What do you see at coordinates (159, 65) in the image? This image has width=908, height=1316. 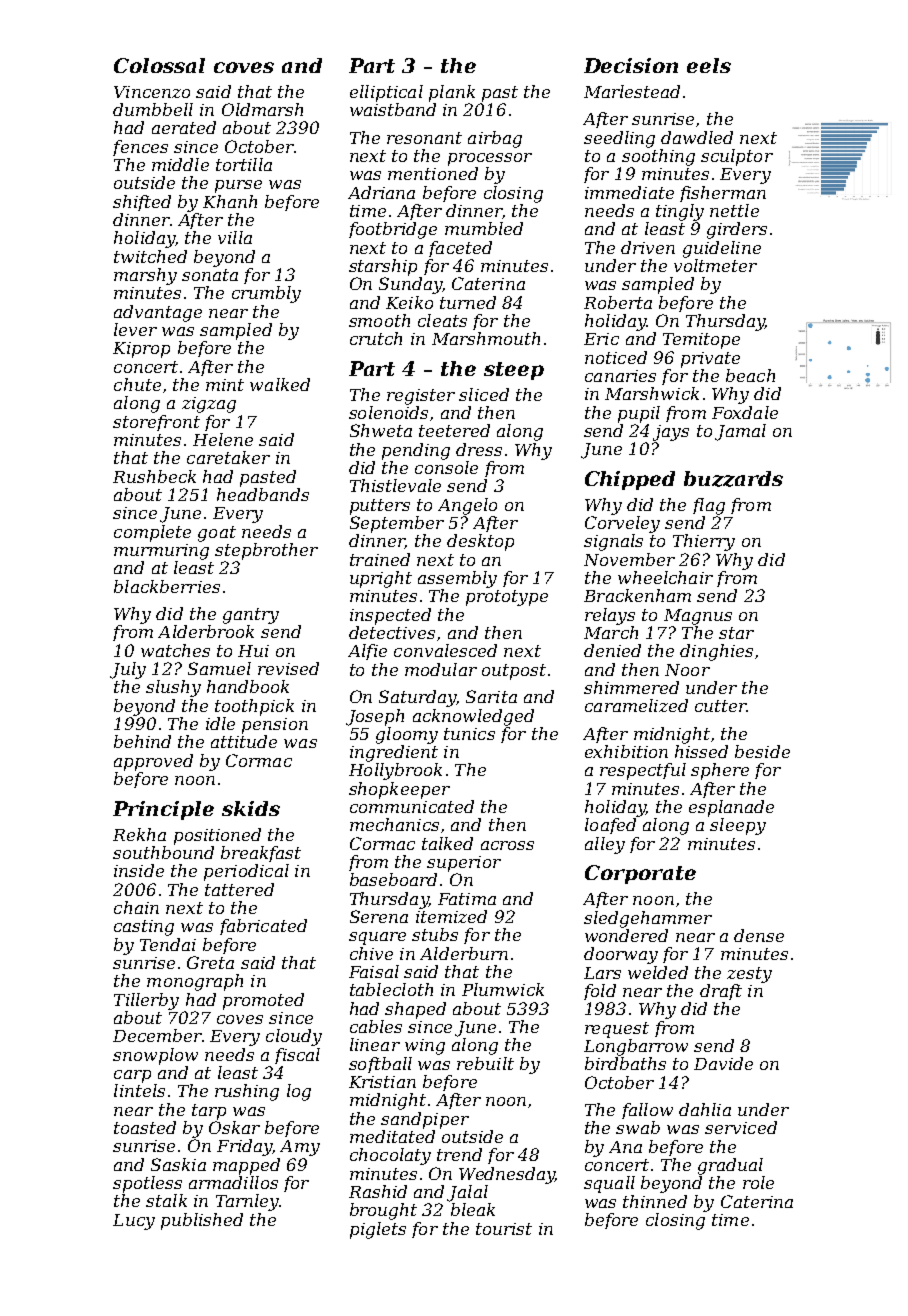 I see `Colossal` at bounding box center [159, 65].
